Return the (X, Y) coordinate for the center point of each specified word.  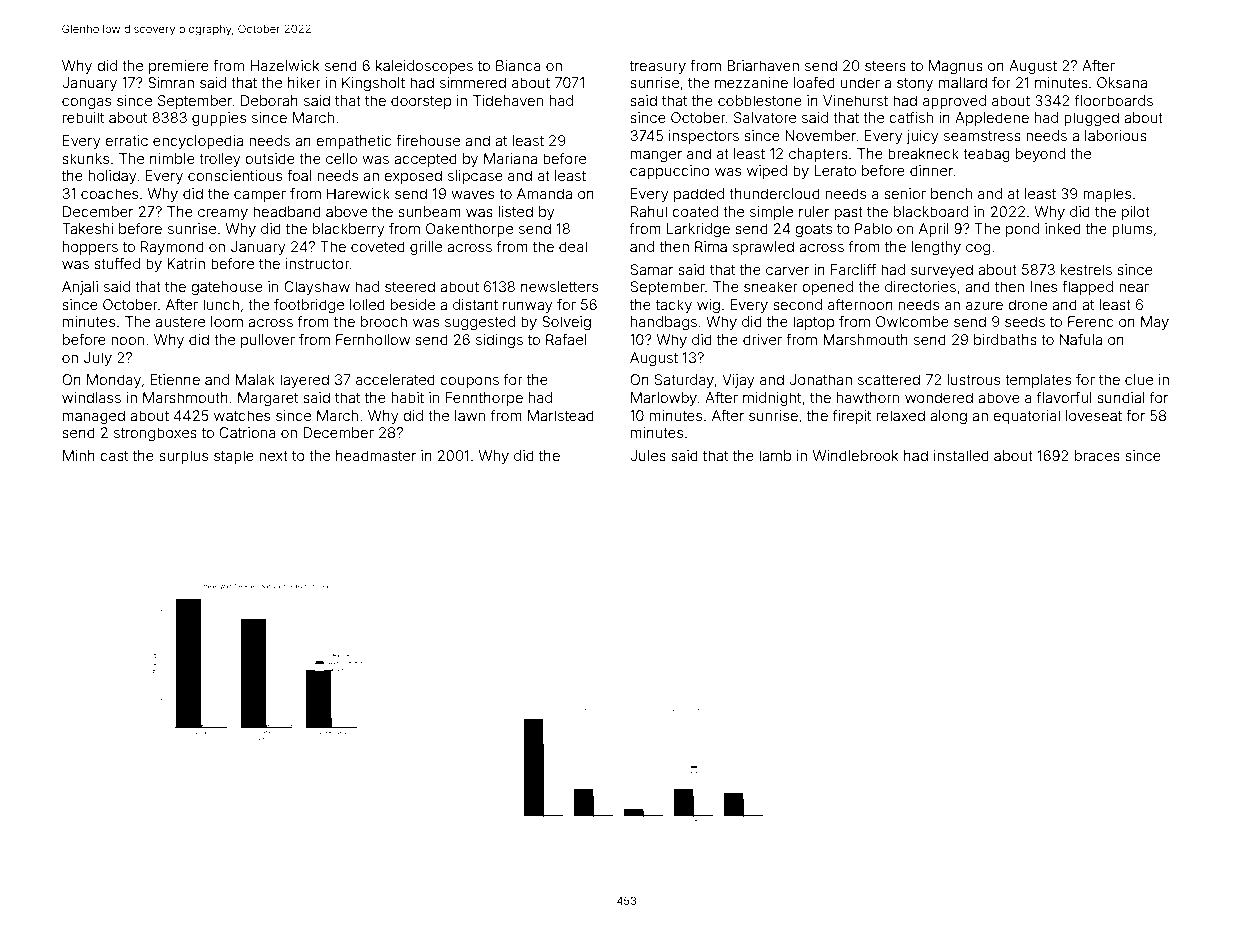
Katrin (186, 263)
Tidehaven (508, 100)
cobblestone (760, 100)
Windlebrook (855, 455)
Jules (648, 455)
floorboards (1114, 100)
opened (828, 288)
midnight (772, 399)
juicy (923, 137)
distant (475, 304)
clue (1139, 379)
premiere (179, 67)
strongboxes (155, 434)
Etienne (175, 379)
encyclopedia (198, 142)
